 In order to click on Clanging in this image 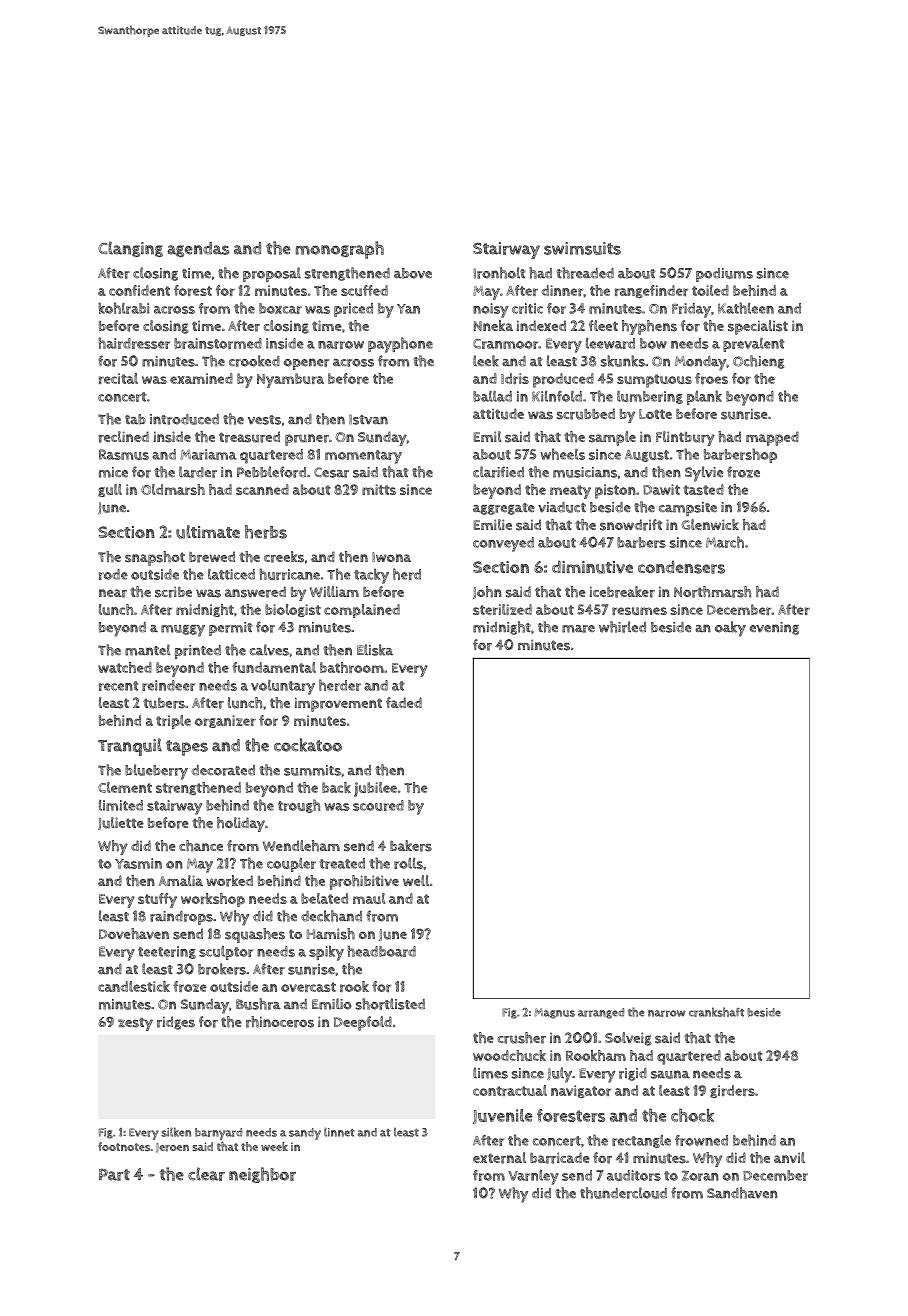, I will do `click(130, 249)`.
